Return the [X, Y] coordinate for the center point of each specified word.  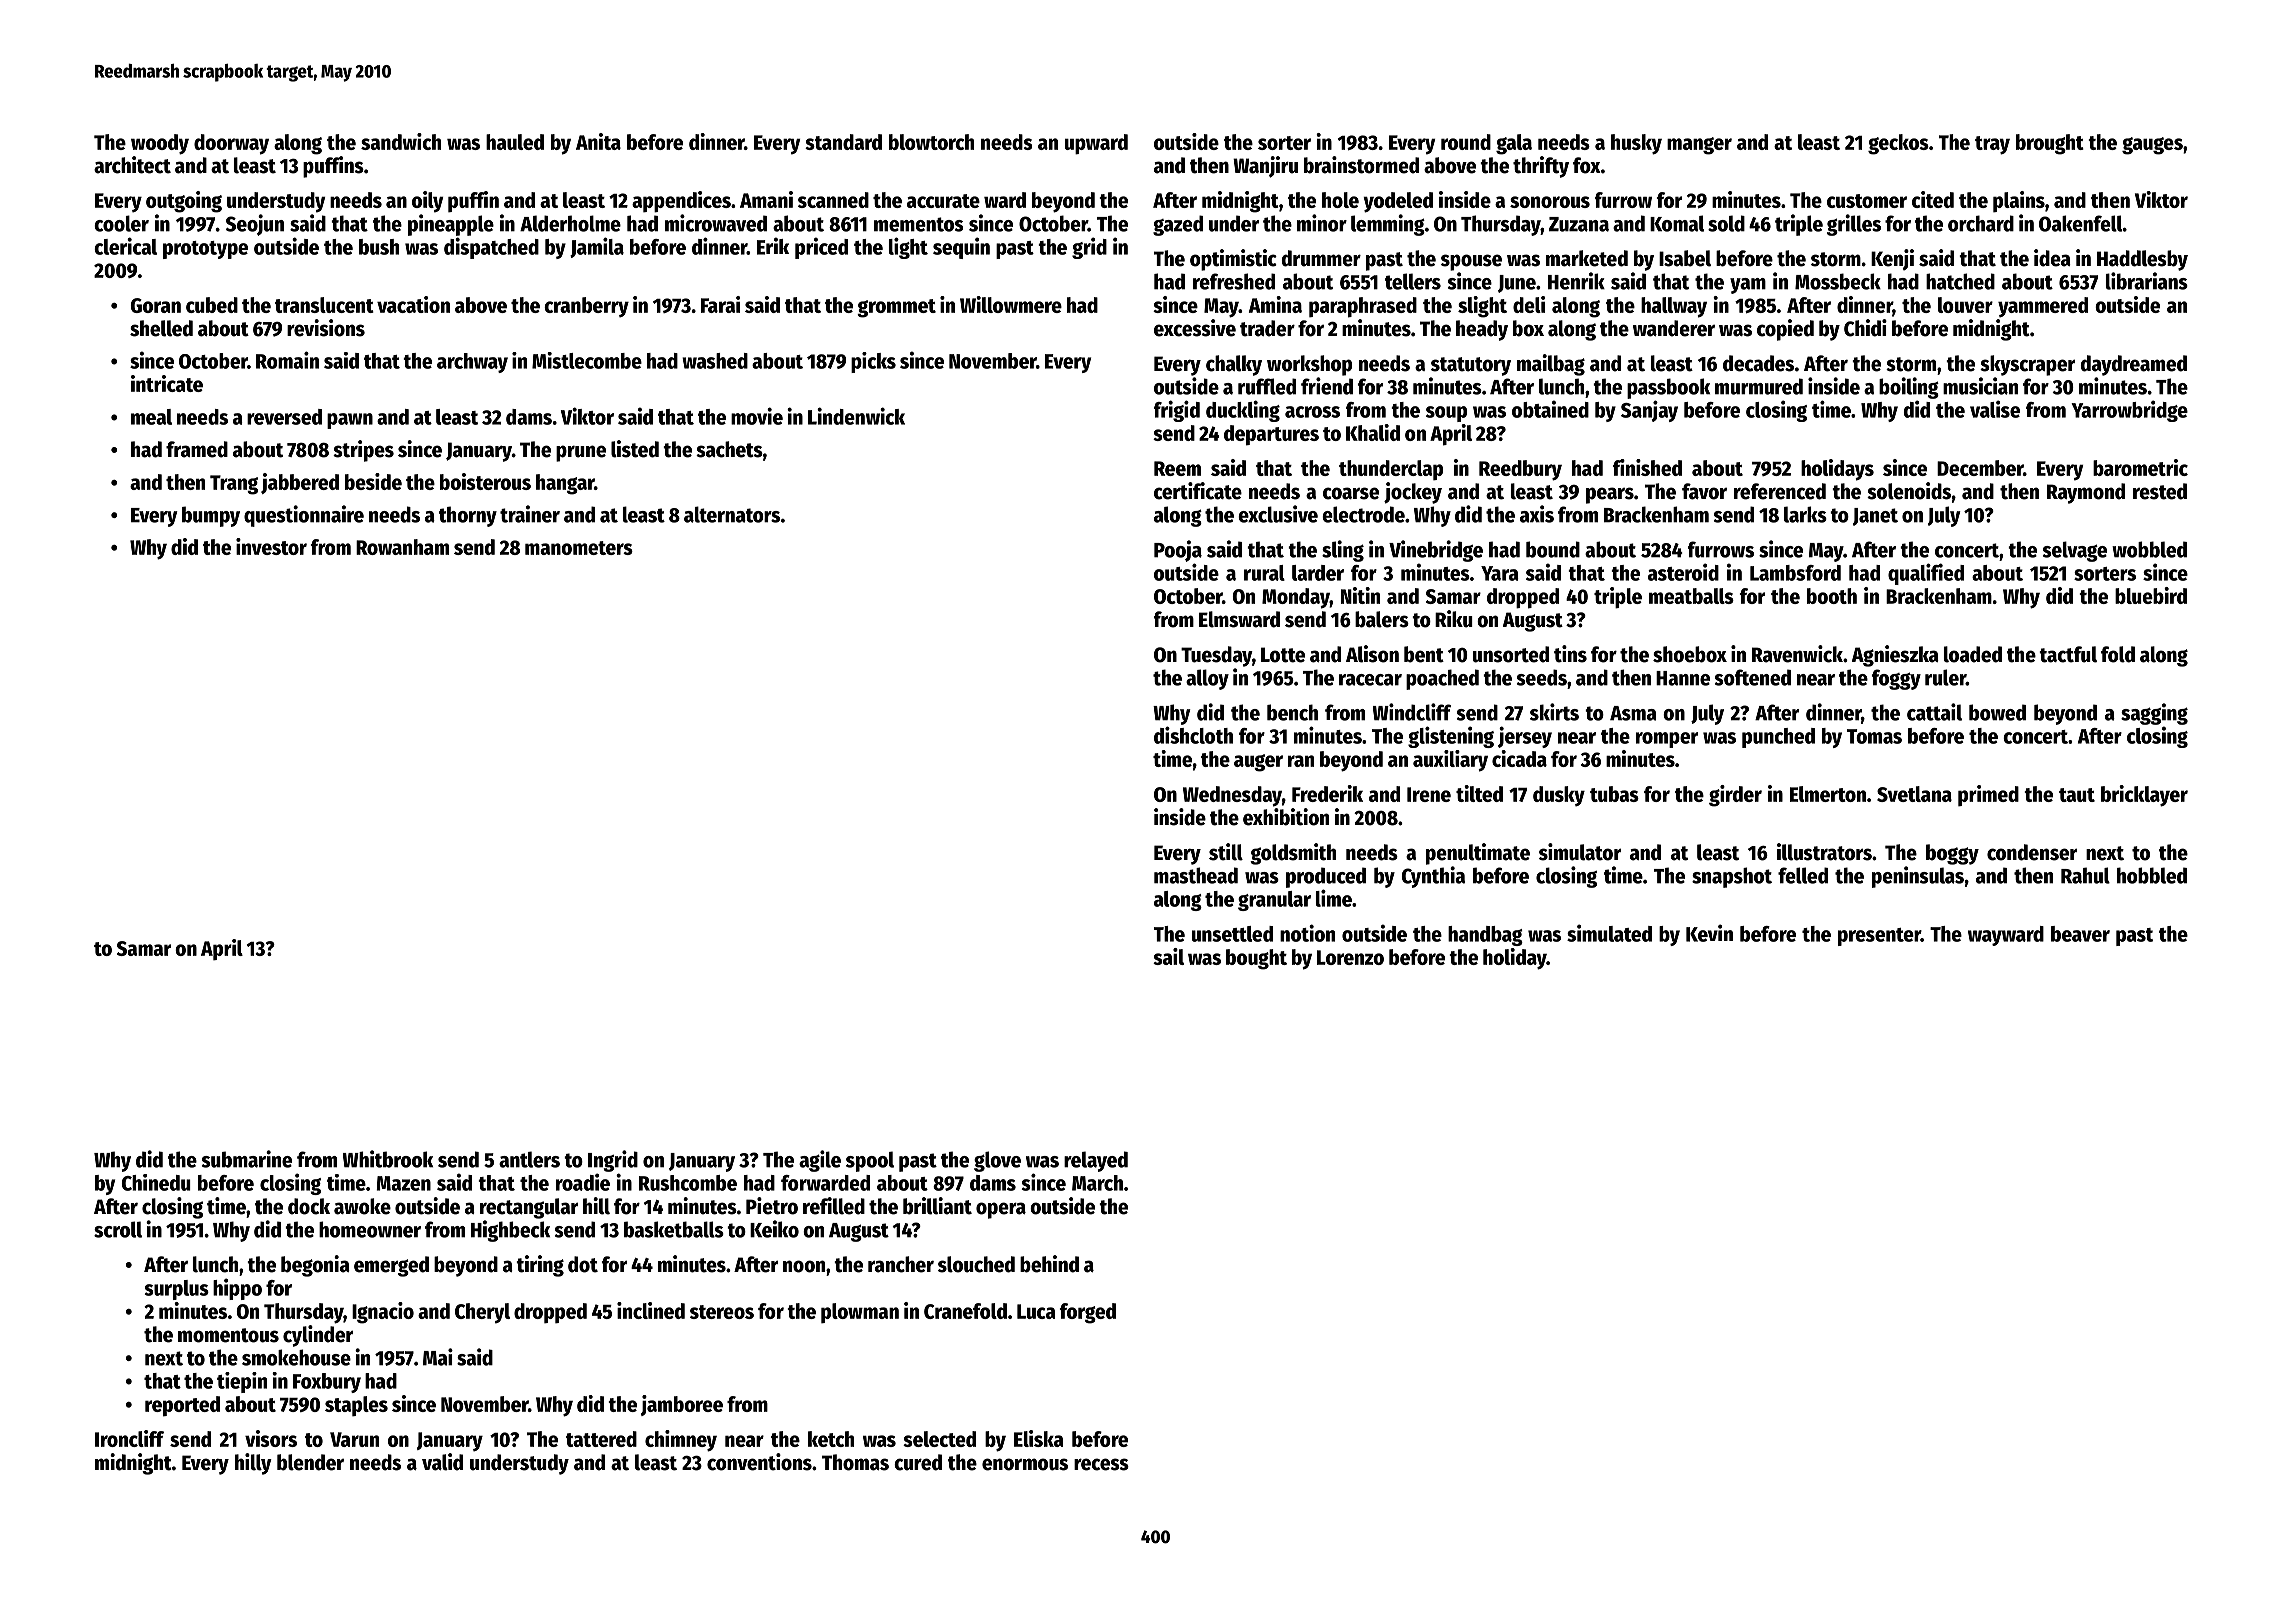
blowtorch [931, 142]
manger [1699, 146]
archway [472, 363]
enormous [1025, 1464]
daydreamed [2134, 365]
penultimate [1478, 854]
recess [1101, 1464]
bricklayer [2144, 796]
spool [870, 1161]
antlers [529, 1159]
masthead [1196, 875]
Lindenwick [856, 416]
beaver [2080, 934]
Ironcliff [129, 1438]
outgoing [184, 202]
